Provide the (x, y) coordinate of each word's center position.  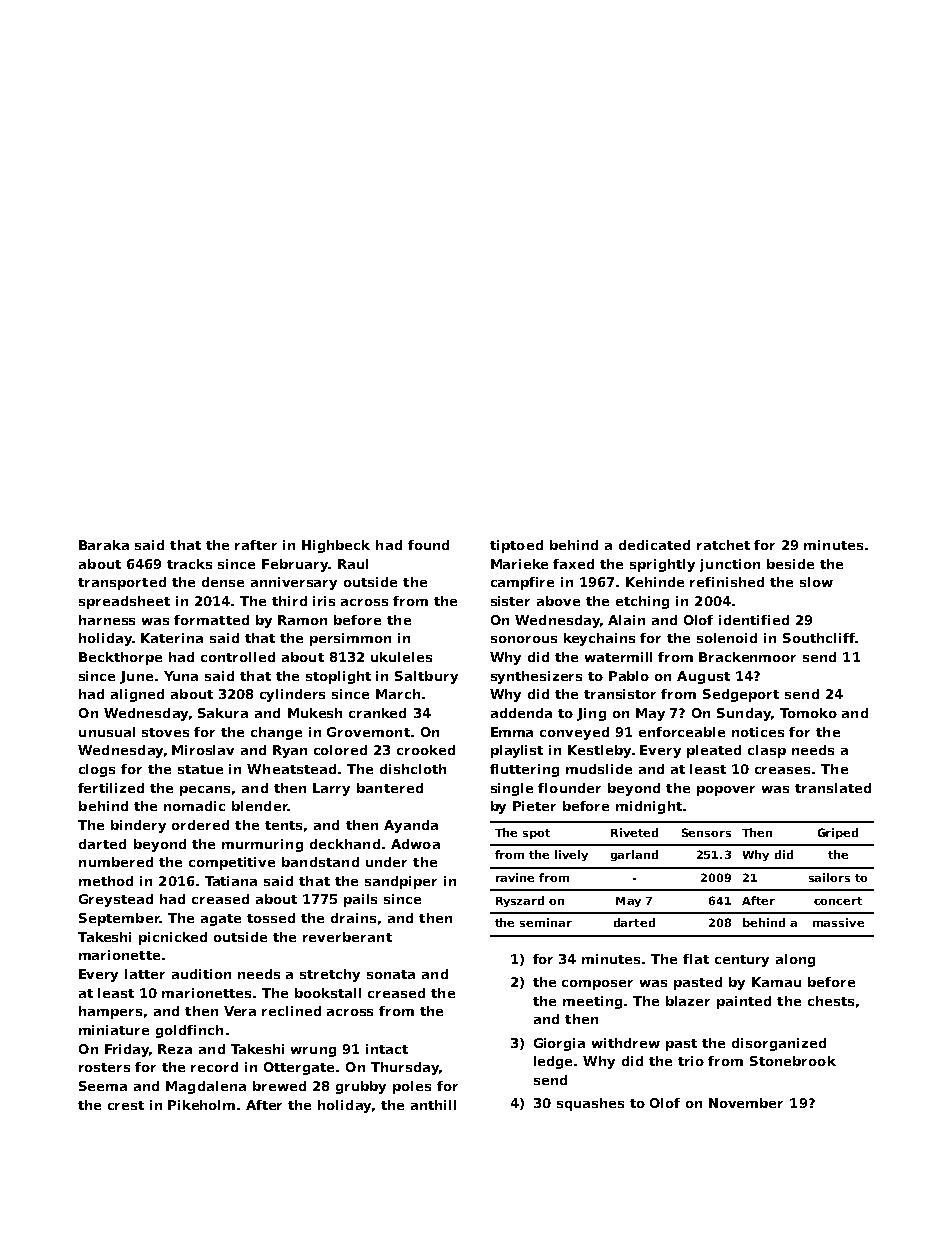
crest (126, 1105)
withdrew (626, 1043)
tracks (189, 564)
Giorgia (559, 1044)
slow (816, 582)
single (512, 789)
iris (324, 601)
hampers (110, 1012)
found (428, 545)
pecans (205, 791)
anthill (433, 1105)
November (746, 1103)
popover (726, 791)
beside (790, 564)
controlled (238, 657)
